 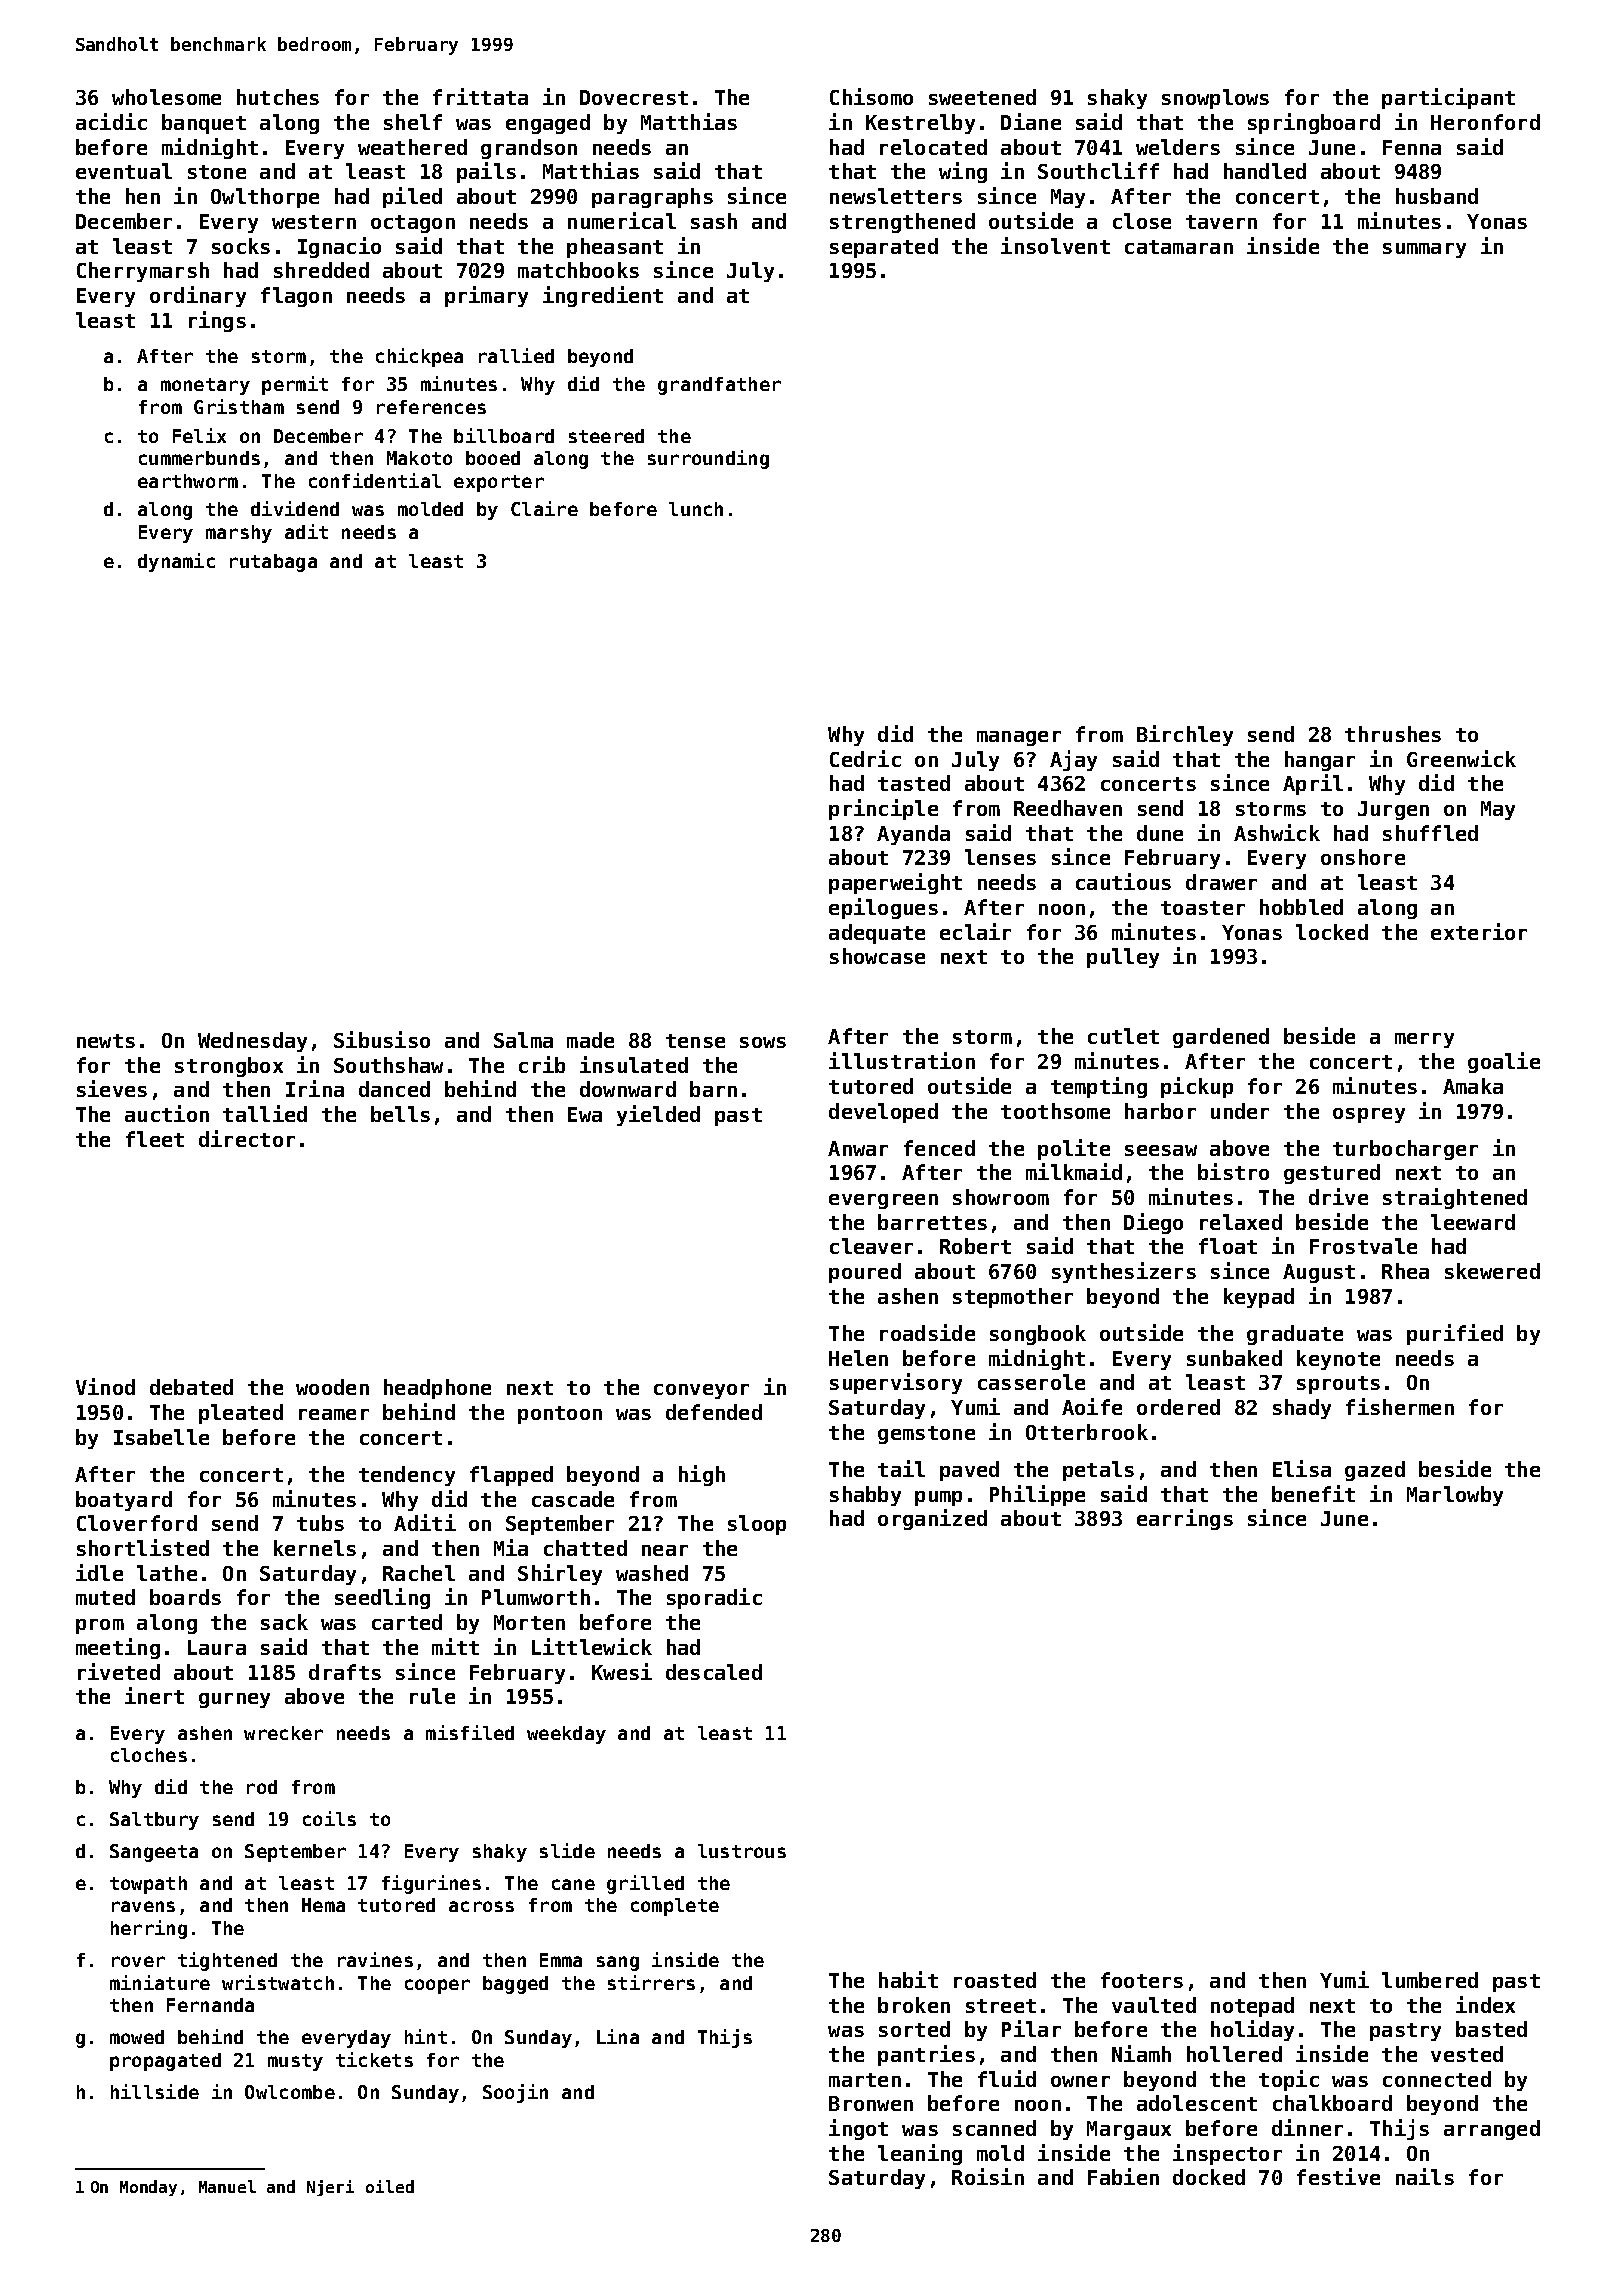 What do you see at coordinates (315, 1548) in the screenshot?
I see `kernels` at bounding box center [315, 1548].
